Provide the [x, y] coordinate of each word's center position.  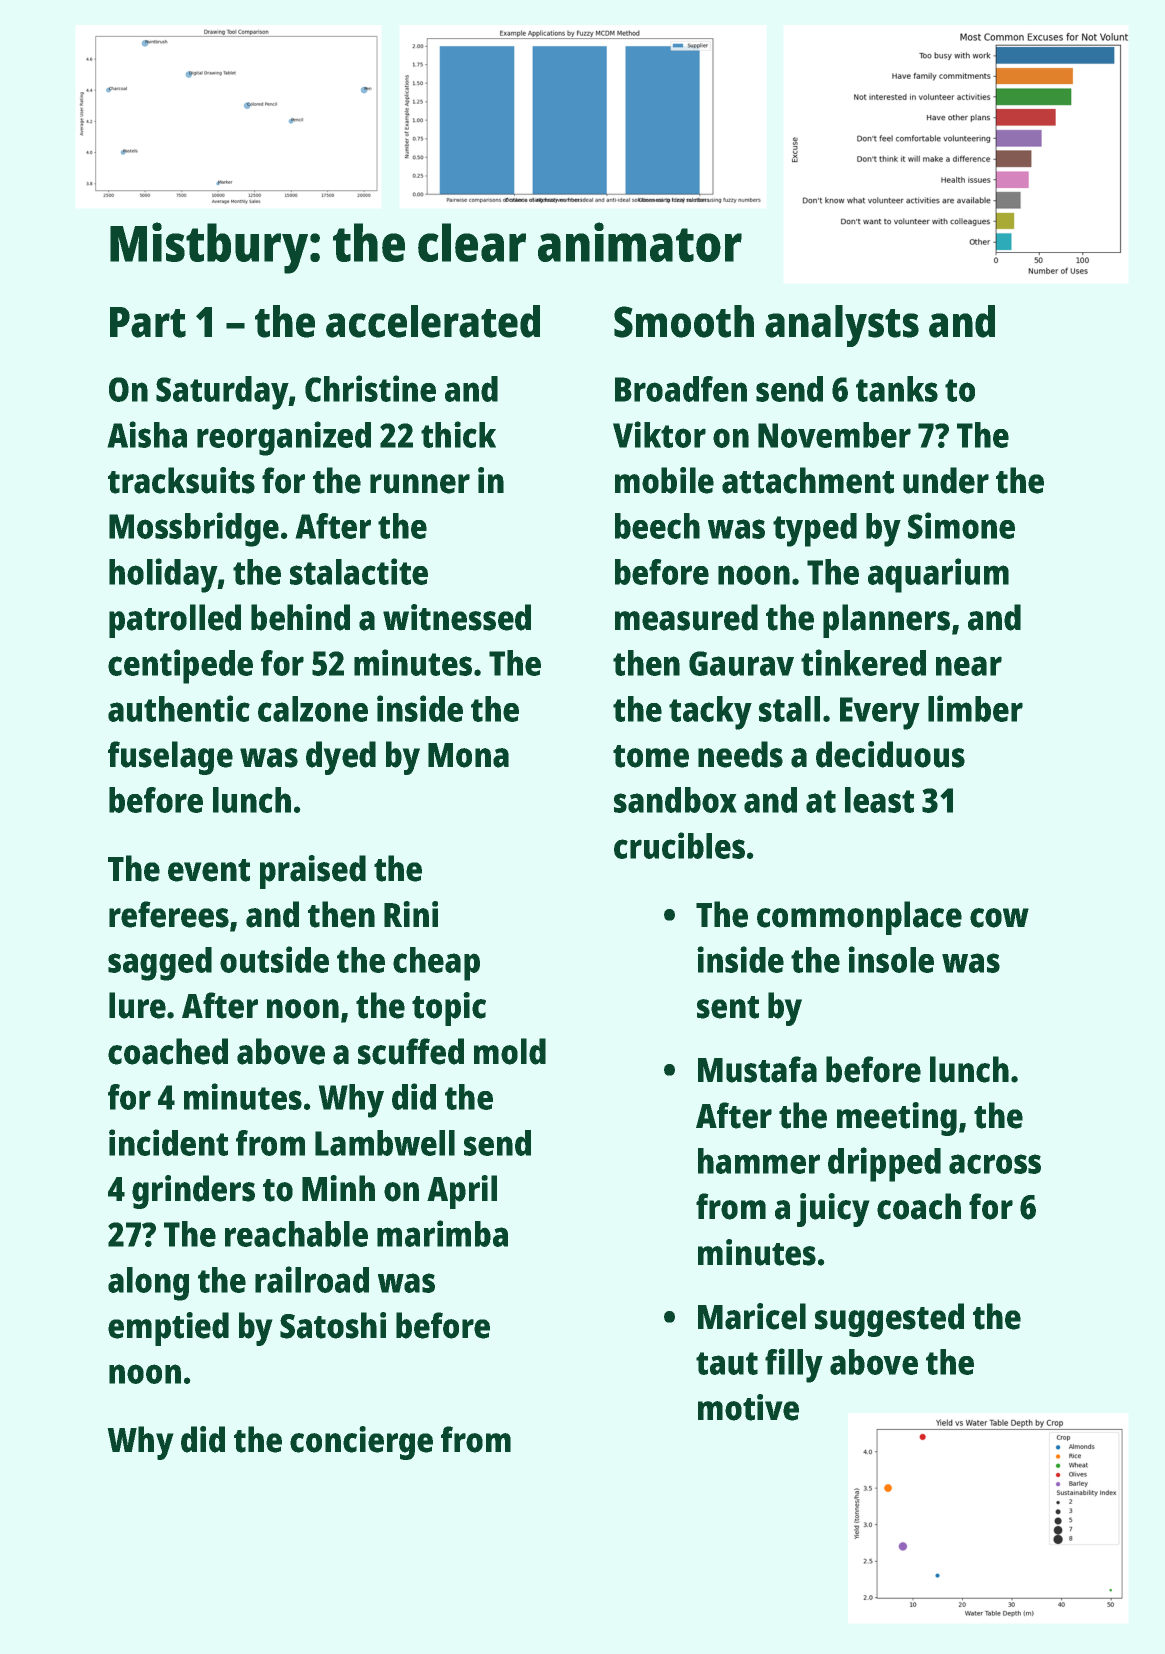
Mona [468, 755]
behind [300, 617]
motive [748, 1407]
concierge [361, 1443]
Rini [411, 914]
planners [886, 621]
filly [794, 1365]
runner [420, 484]
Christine [370, 388]
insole [891, 959]
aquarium [938, 575]
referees [169, 914]
